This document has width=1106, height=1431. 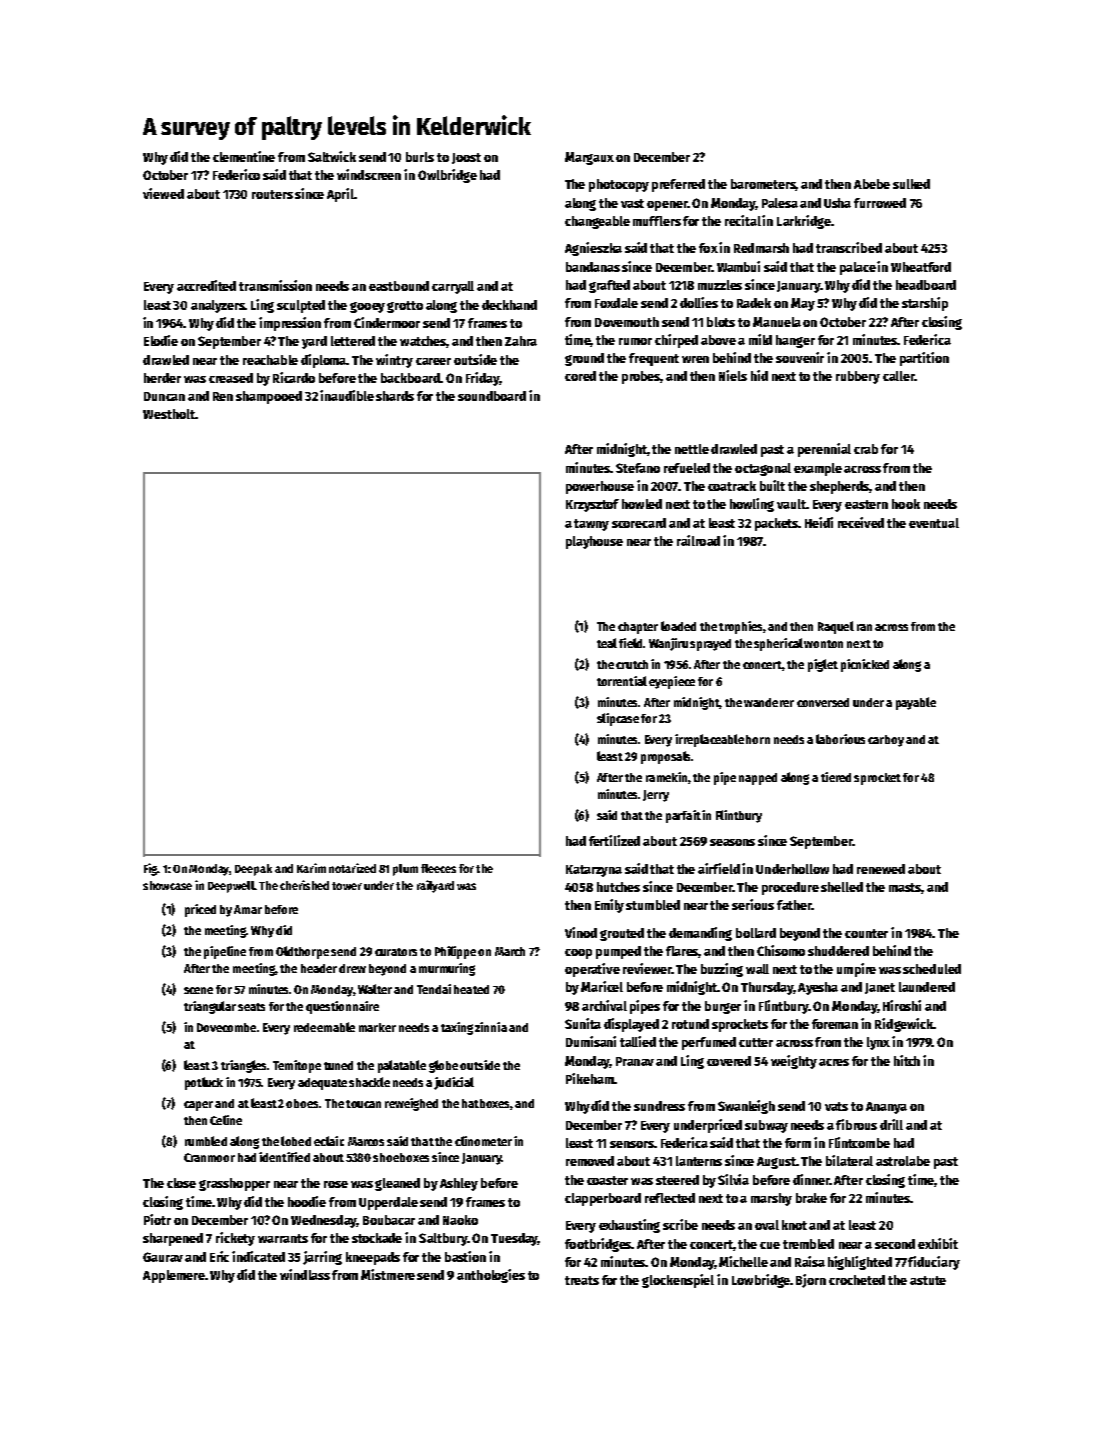 I want to click on caller, so click(x=898, y=376).
